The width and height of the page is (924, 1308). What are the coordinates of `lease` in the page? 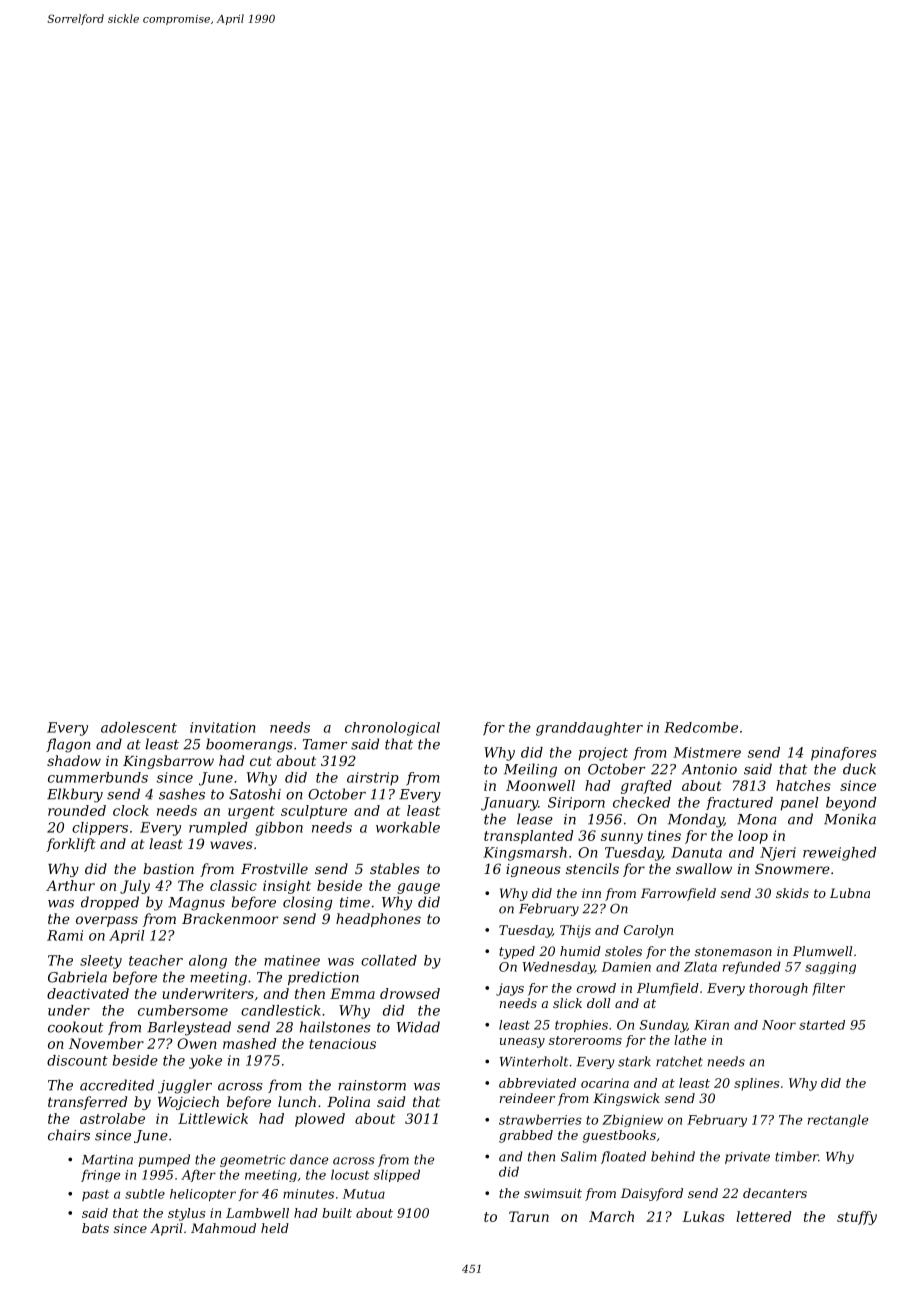 It's located at (535, 819).
